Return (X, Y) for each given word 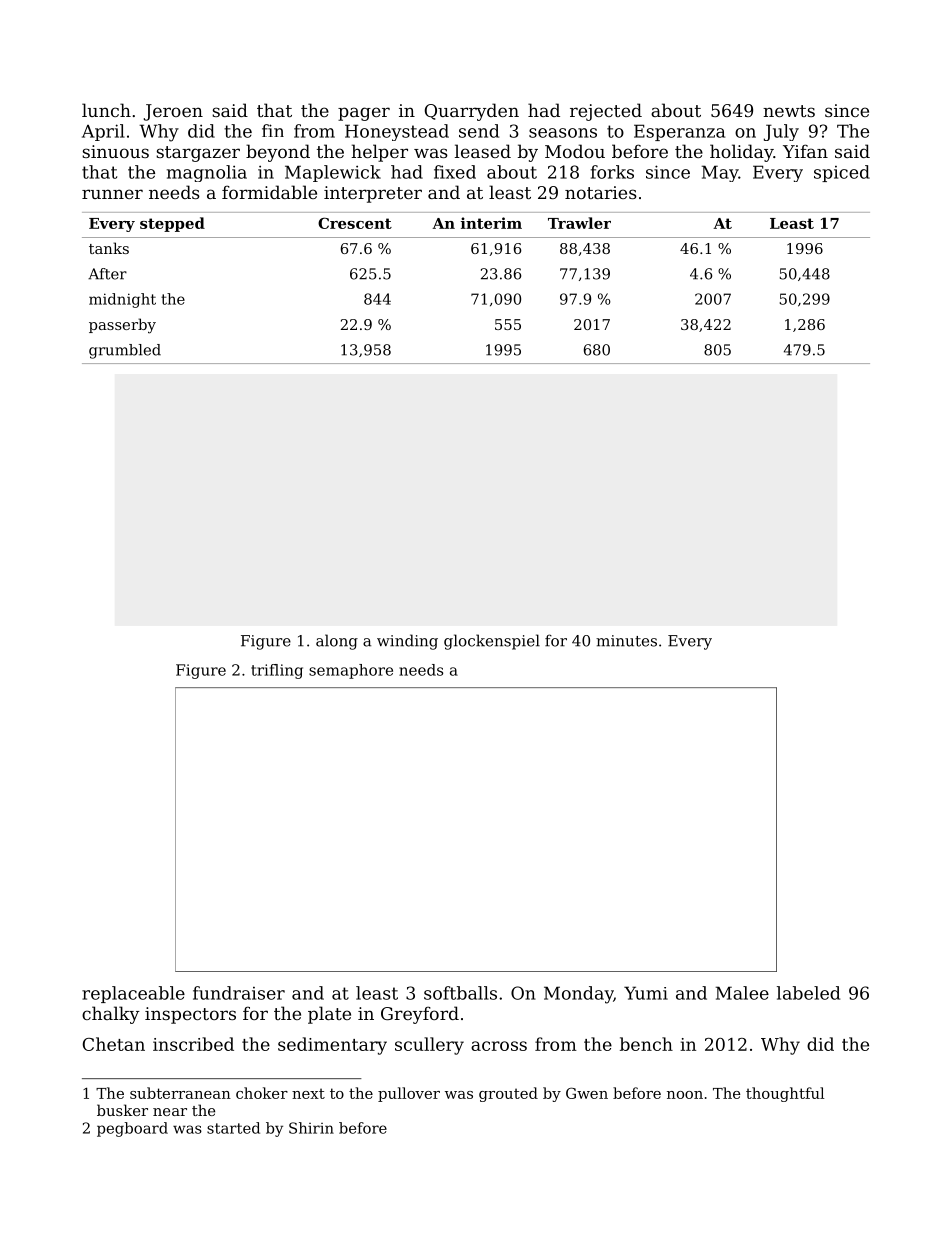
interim (491, 223)
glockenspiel (492, 642)
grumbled (125, 351)
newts (789, 111)
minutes (626, 641)
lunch (106, 110)
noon (685, 1095)
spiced (842, 173)
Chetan (114, 1044)
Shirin (311, 1128)
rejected (606, 112)
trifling (277, 671)
